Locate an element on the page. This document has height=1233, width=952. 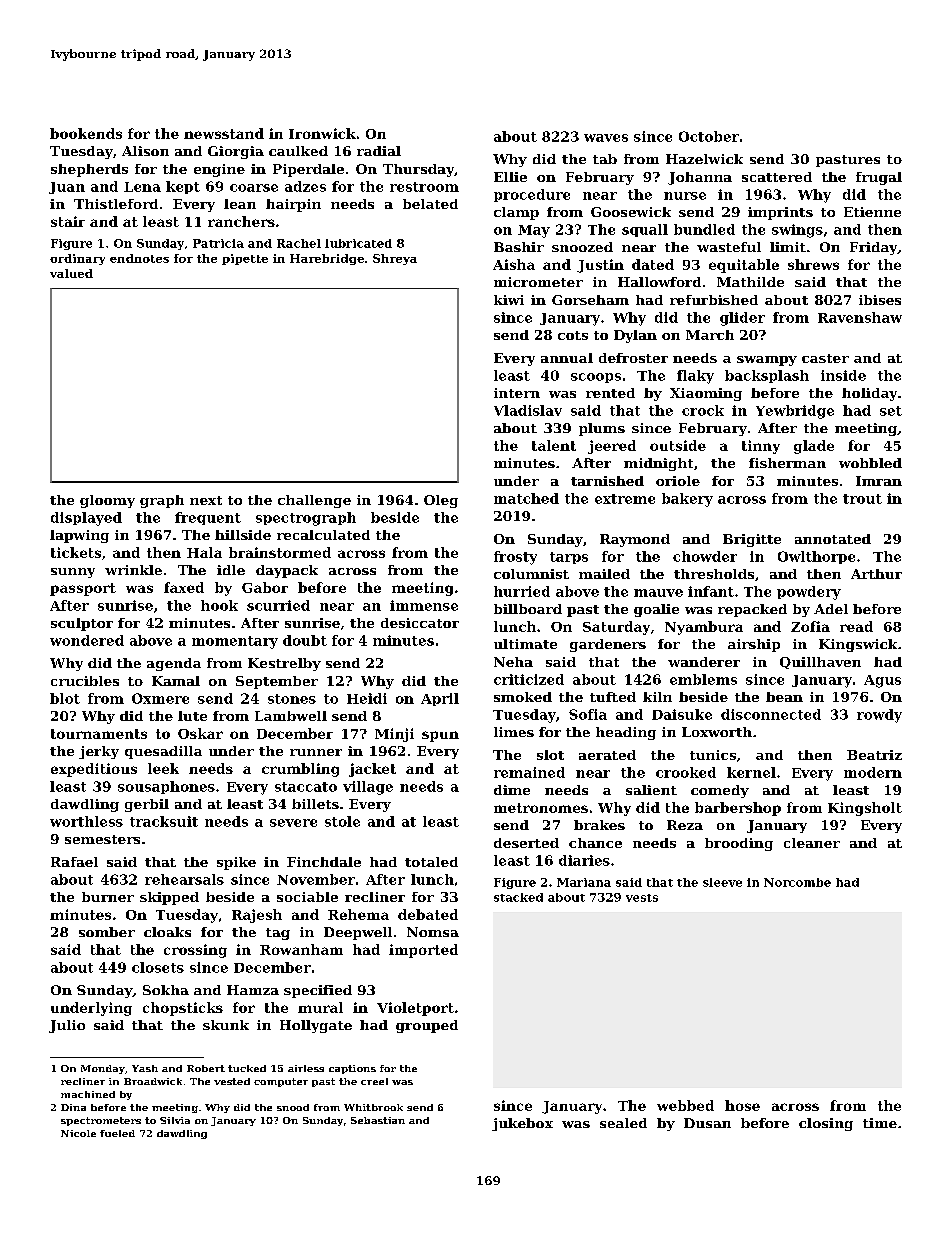
wobbled is located at coordinates (870, 463).
